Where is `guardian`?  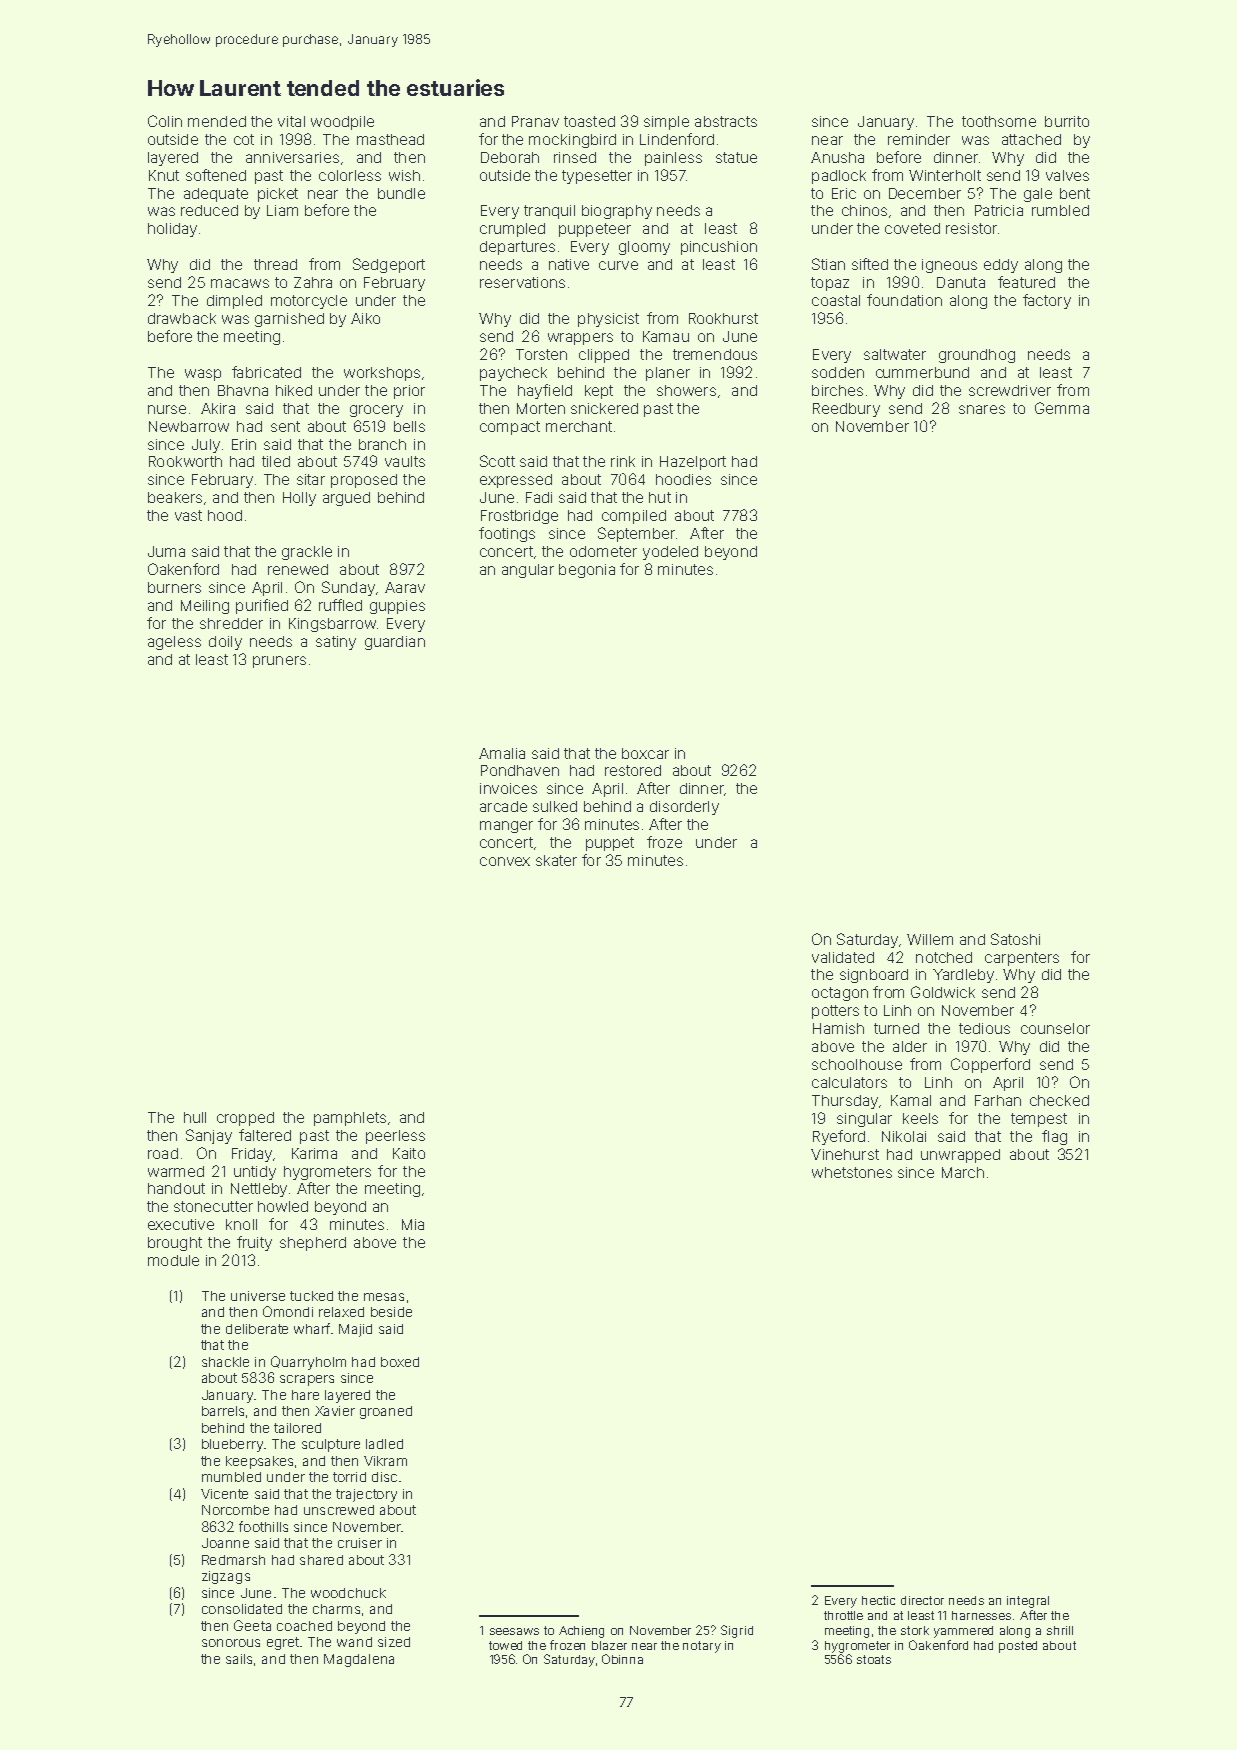 guardian is located at coordinates (395, 643).
